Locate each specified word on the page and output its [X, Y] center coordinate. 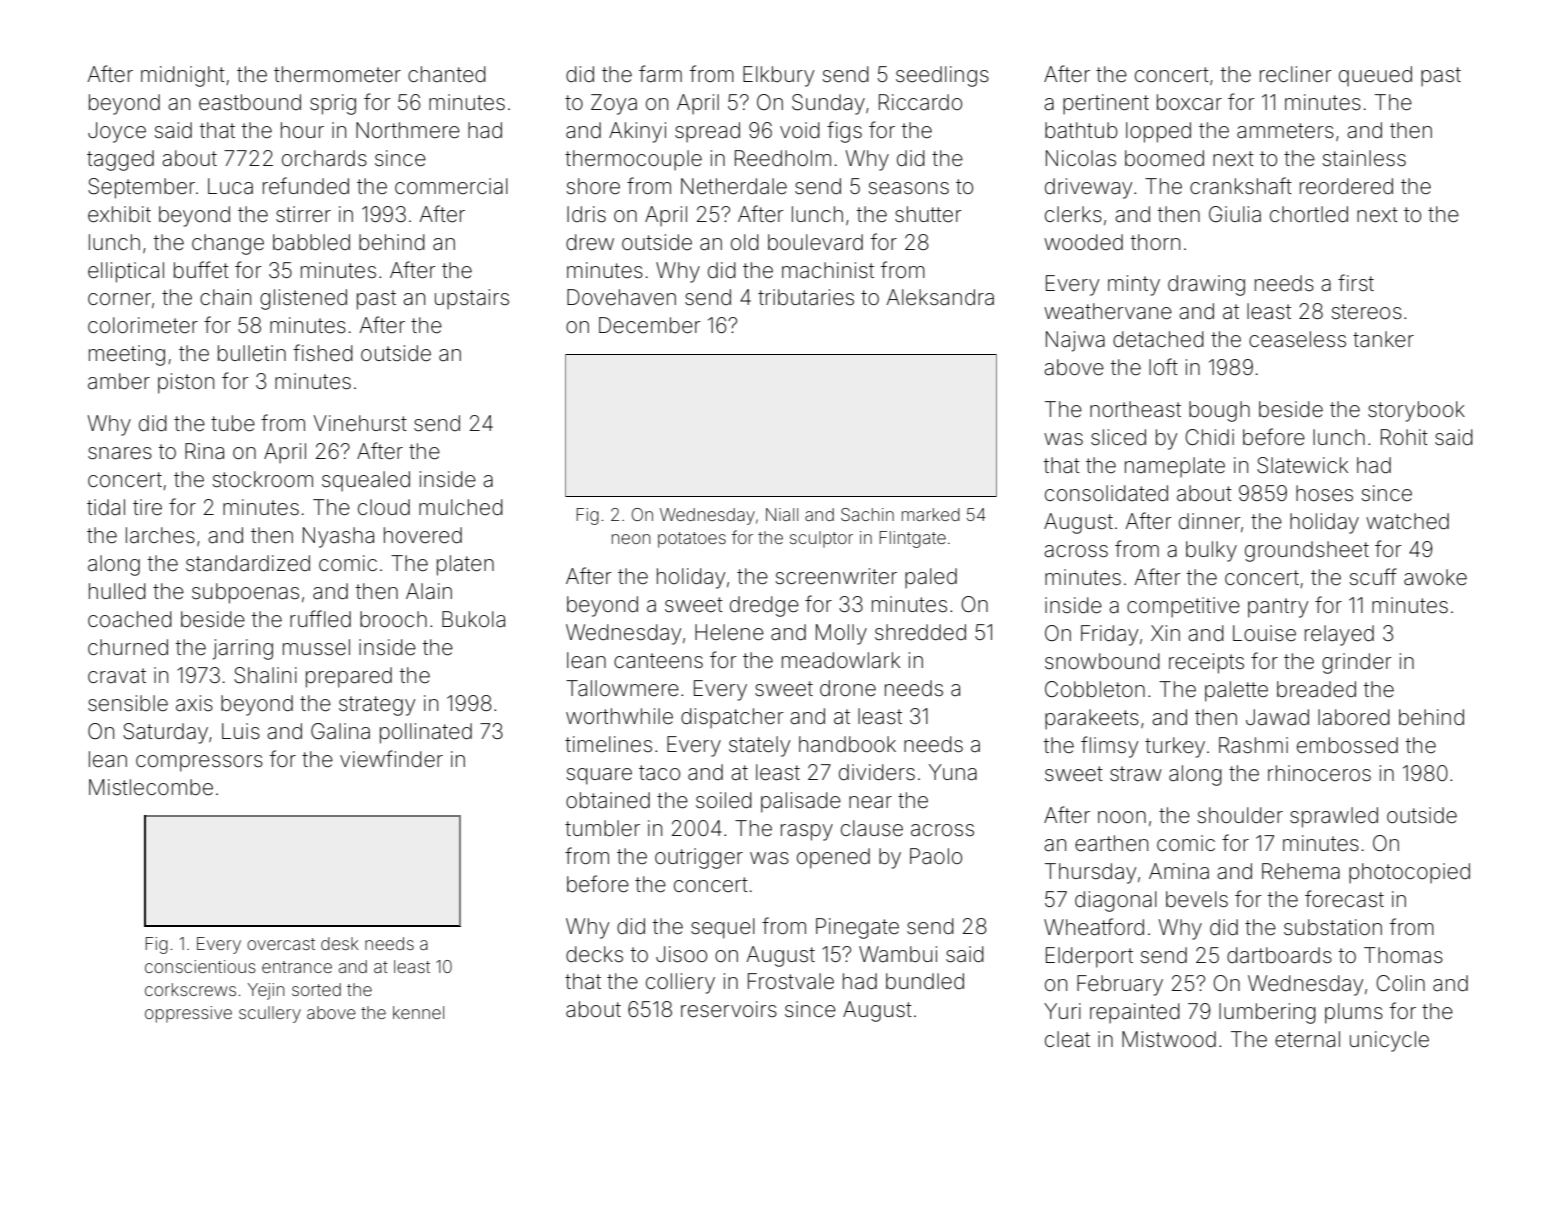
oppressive [188, 1014]
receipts [1206, 663]
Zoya [614, 104]
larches [160, 535]
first [1356, 282]
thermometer [337, 74]
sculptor [821, 539]
